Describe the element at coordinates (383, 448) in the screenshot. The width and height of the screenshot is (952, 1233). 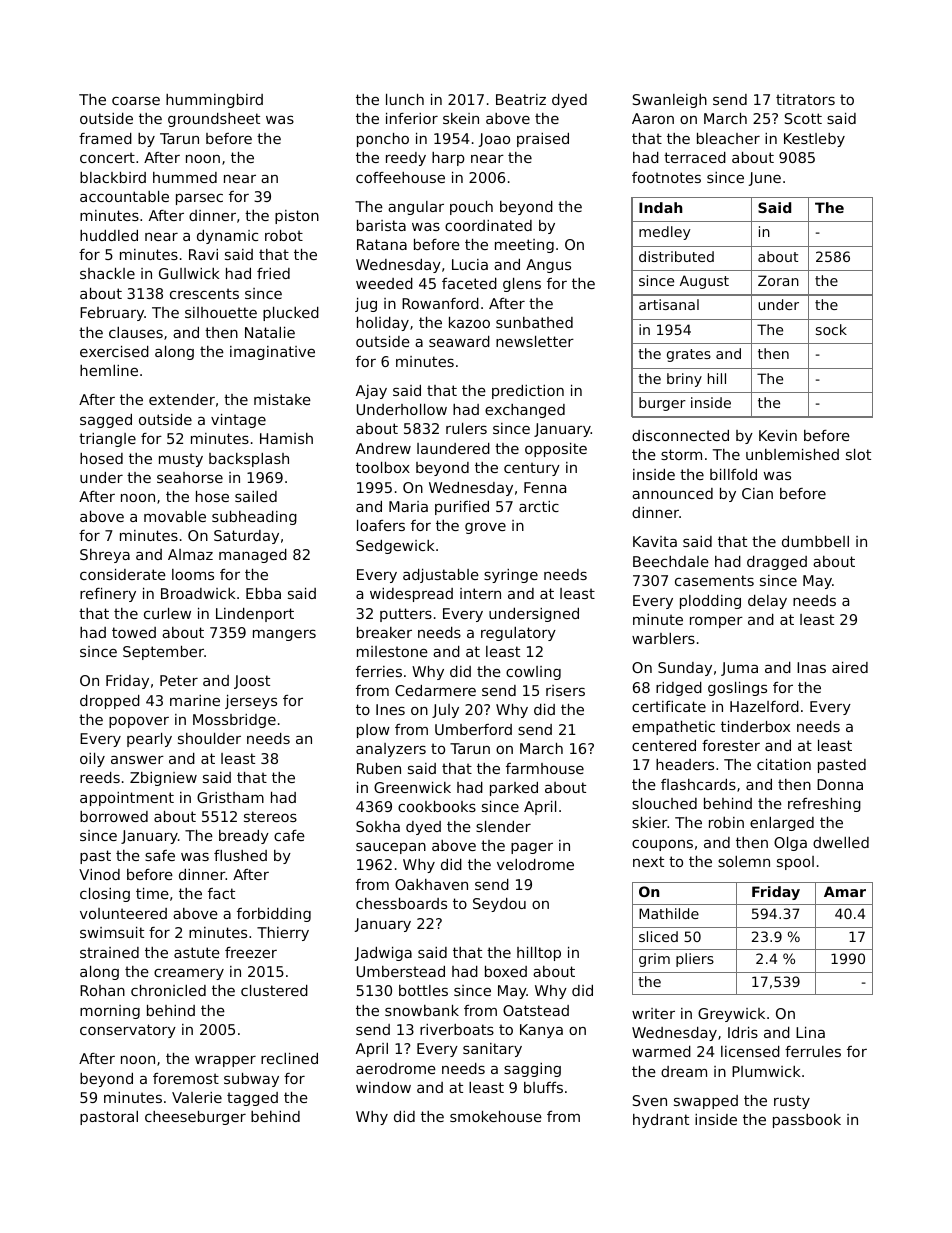
I see `Andrew` at that location.
